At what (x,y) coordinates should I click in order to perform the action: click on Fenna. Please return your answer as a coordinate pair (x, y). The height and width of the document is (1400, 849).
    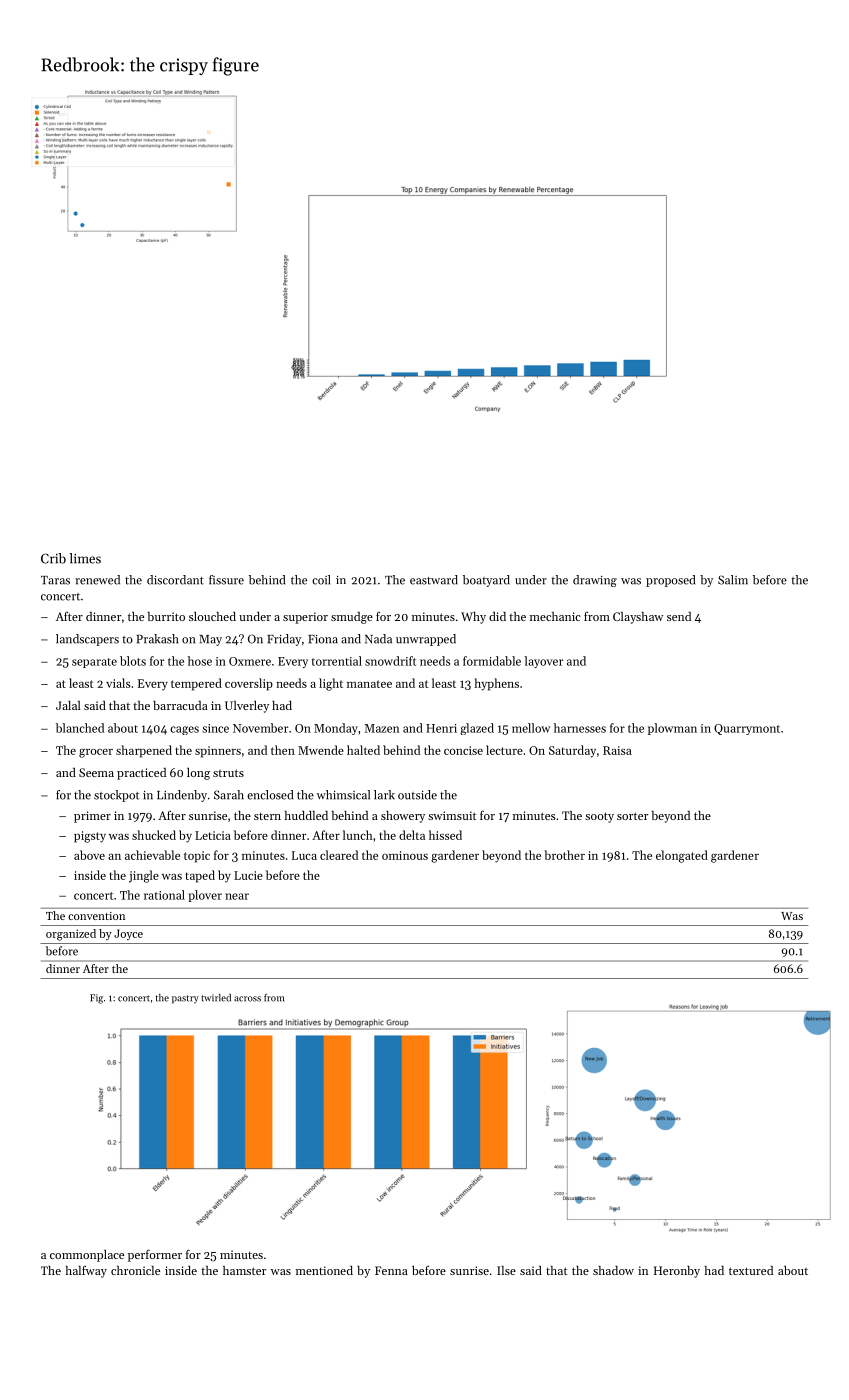
    Looking at the image, I should click on (391, 1270).
